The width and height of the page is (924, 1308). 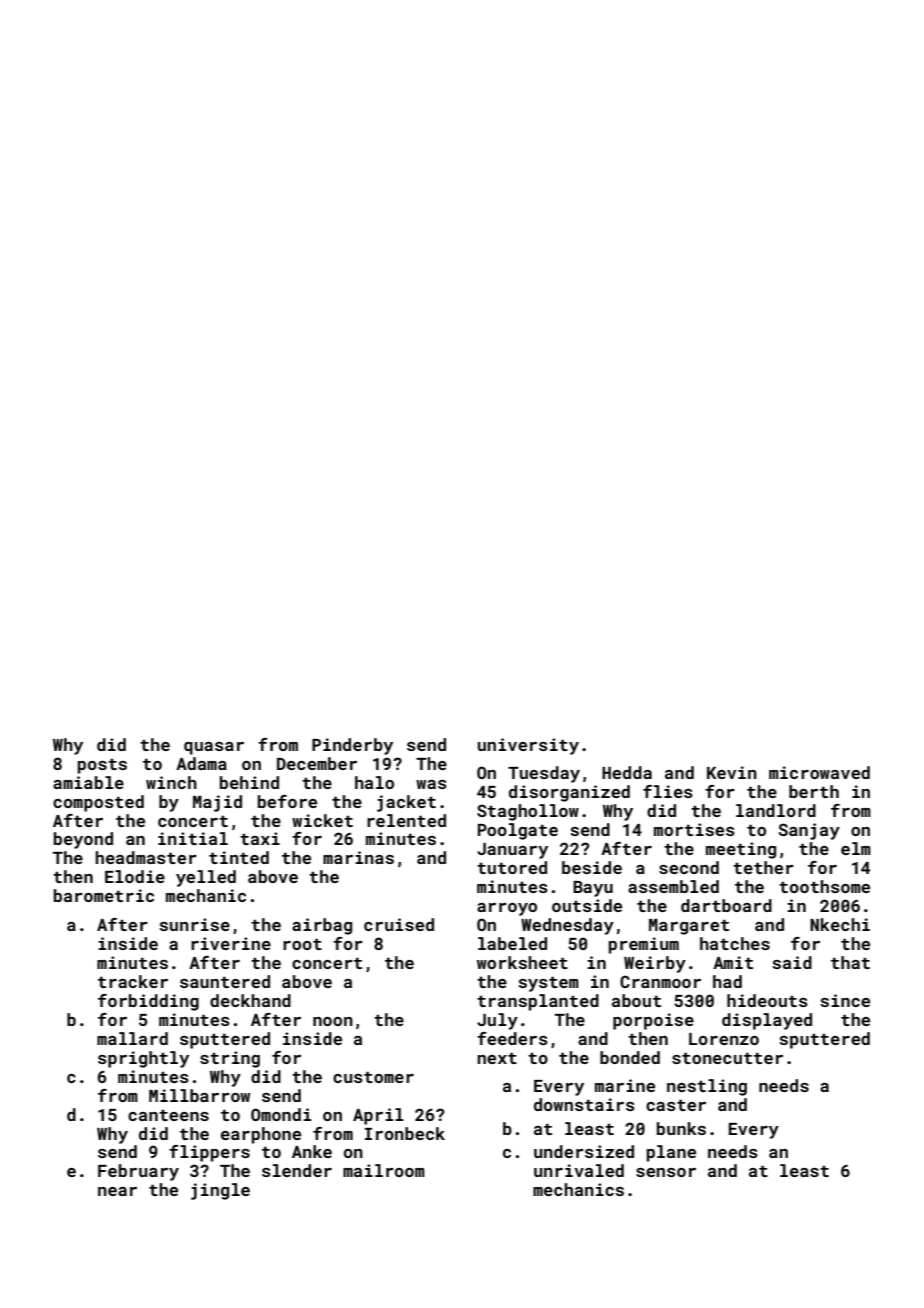 I want to click on Bayu, so click(x=593, y=889).
